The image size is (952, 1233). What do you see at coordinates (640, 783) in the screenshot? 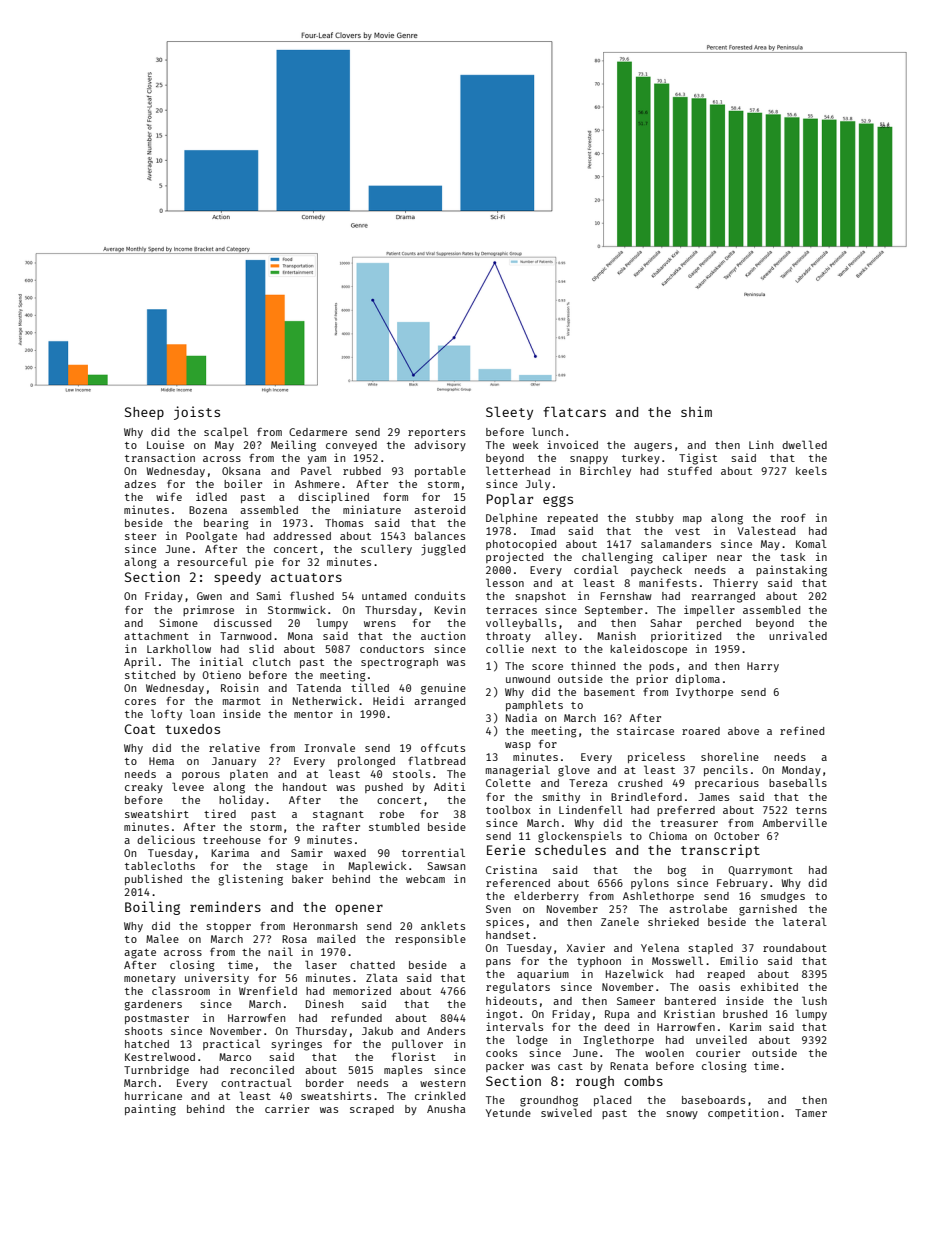
I see `crushed` at bounding box center [640, 783].
